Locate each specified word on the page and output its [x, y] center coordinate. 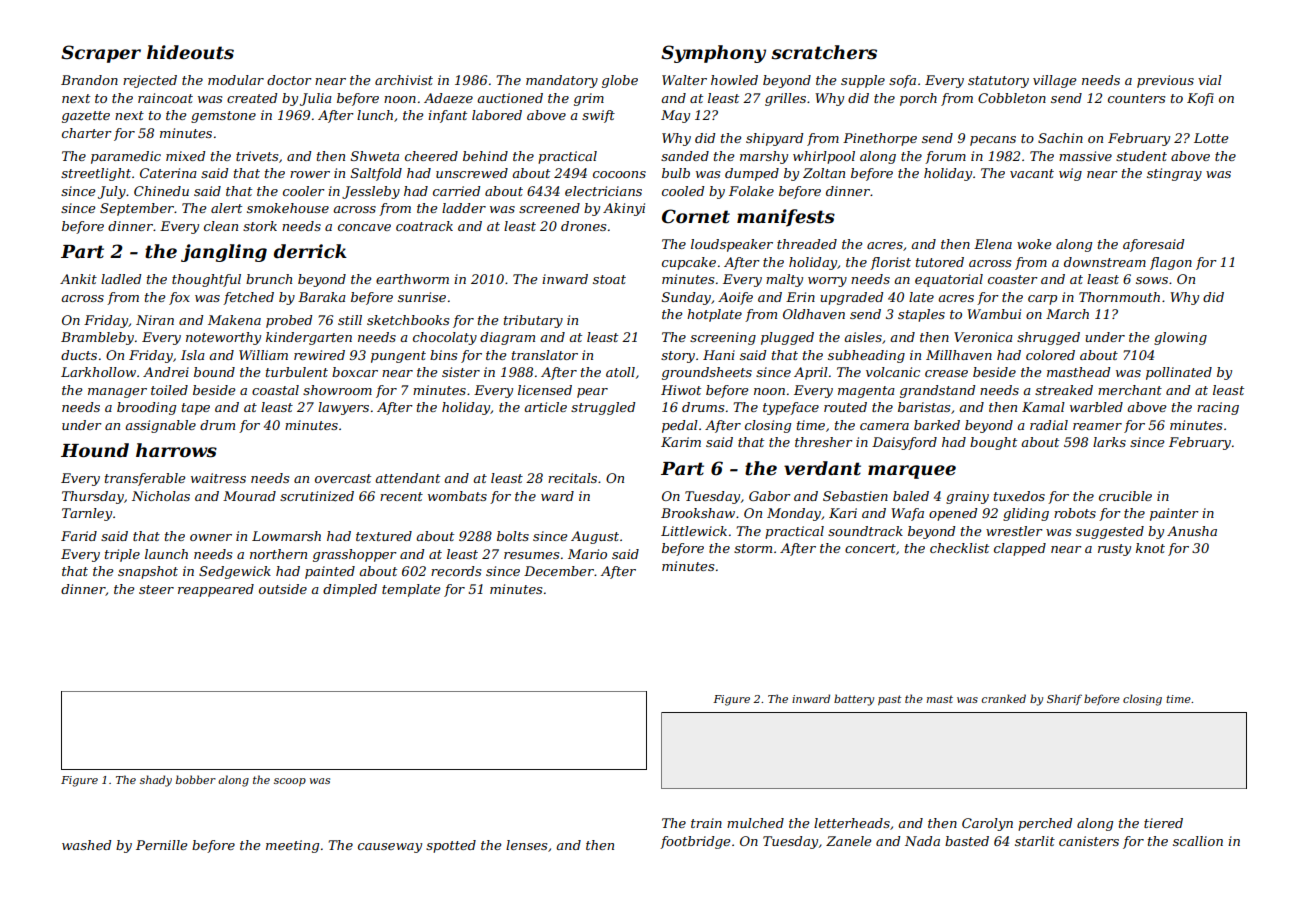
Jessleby [371, 192]
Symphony [713, 54]
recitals [572, 478]
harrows [176, 450]
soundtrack [865, 531]
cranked [1004, 698]
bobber [196, 779]
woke [1034, 244]
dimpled [350, 590]
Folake [751, 191]
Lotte [1211, 138]
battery [854, 700]
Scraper [101, 54]
